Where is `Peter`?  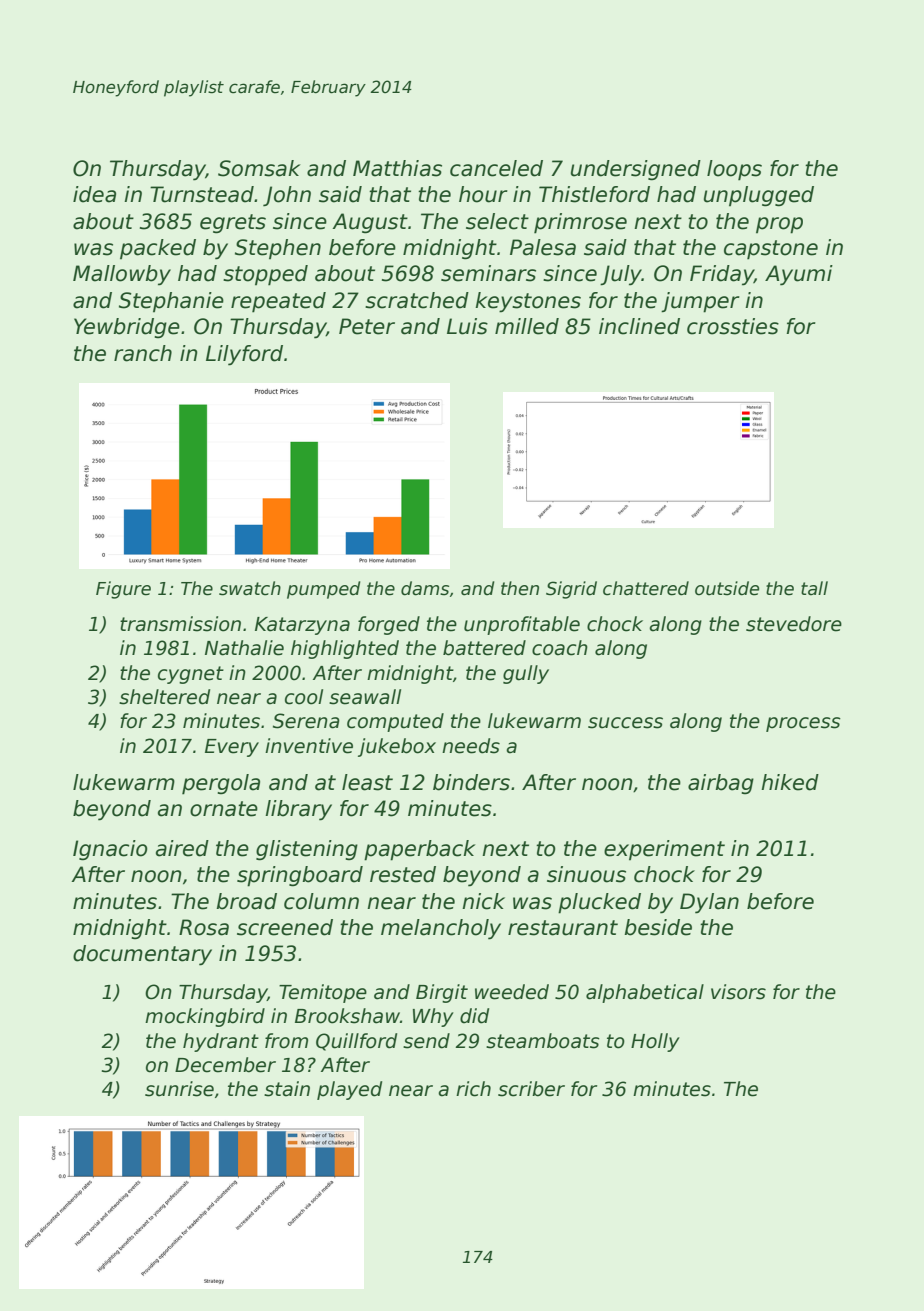 Peter is located at coordinates (367, 326).
